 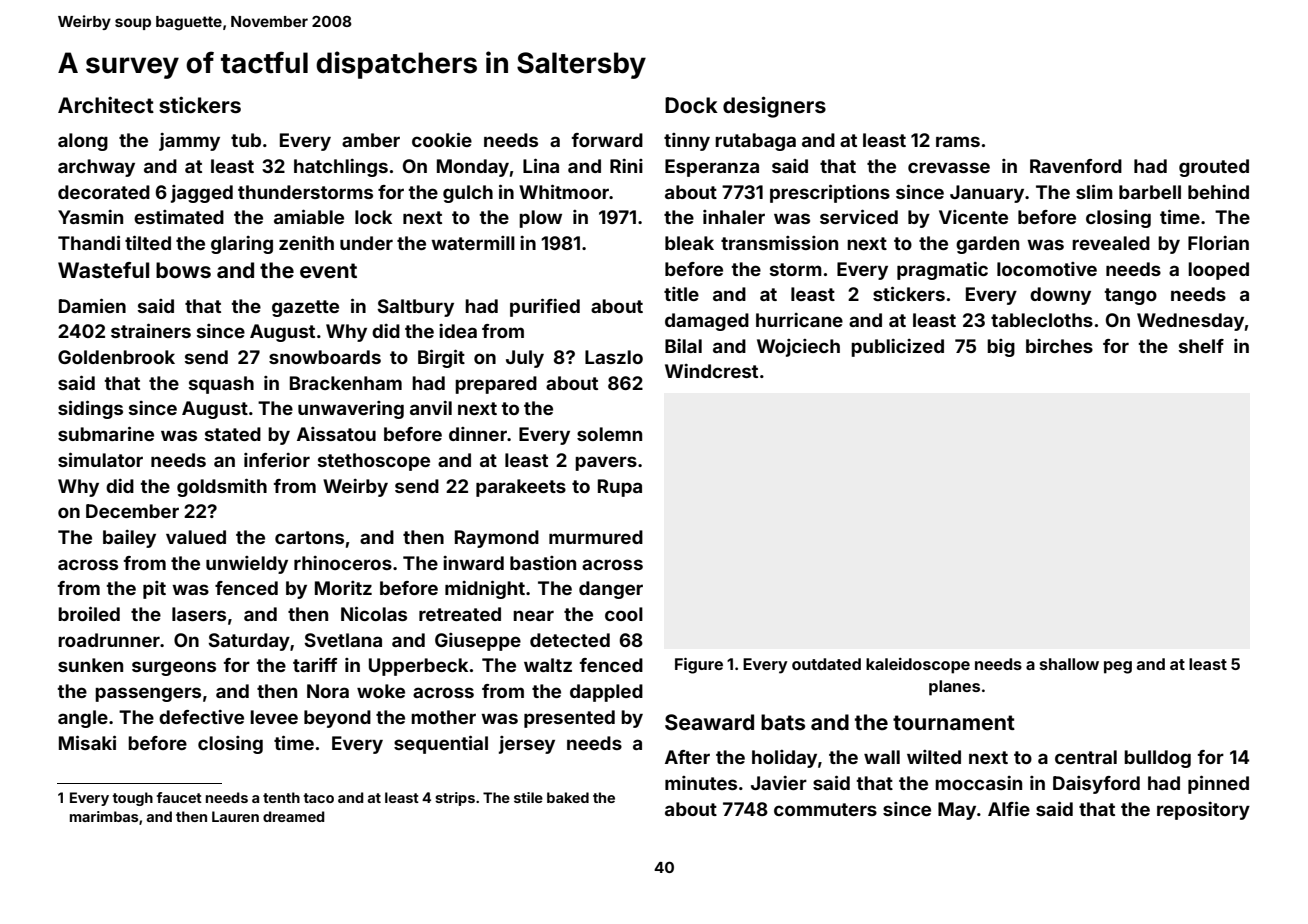 I want to click on Dock, so click(x=691, y=105).
